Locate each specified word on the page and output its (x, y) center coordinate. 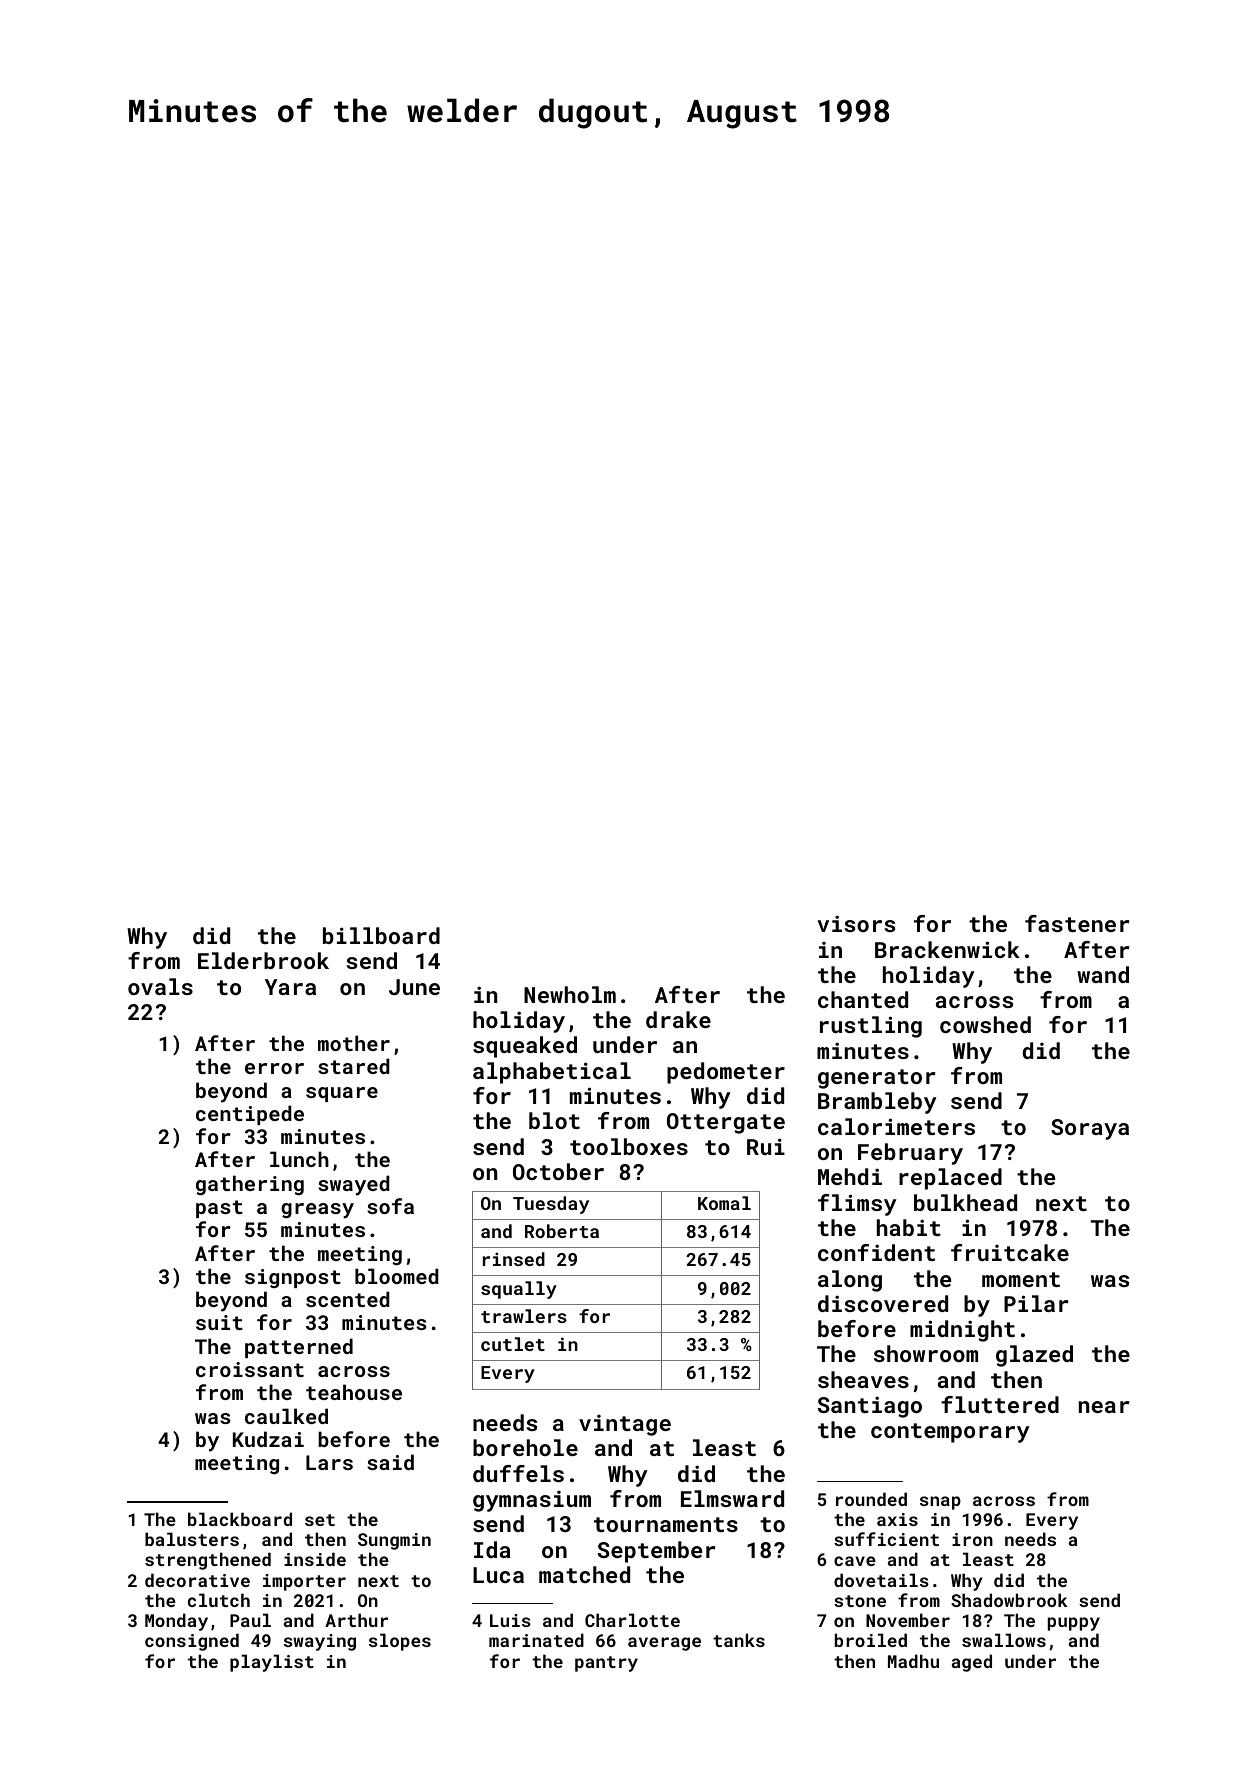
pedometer (726, 1073)
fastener (1077, 923)
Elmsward (732, 1498)
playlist (272, 1663)
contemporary (950, 1433)
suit (219, 1322)
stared (354, 1066)
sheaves (863, 1379)
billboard (381, 935)
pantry (606, 1664)
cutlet (513, 1344)
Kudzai (268, 1439)
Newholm (570, 994)
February (910, 1154)
